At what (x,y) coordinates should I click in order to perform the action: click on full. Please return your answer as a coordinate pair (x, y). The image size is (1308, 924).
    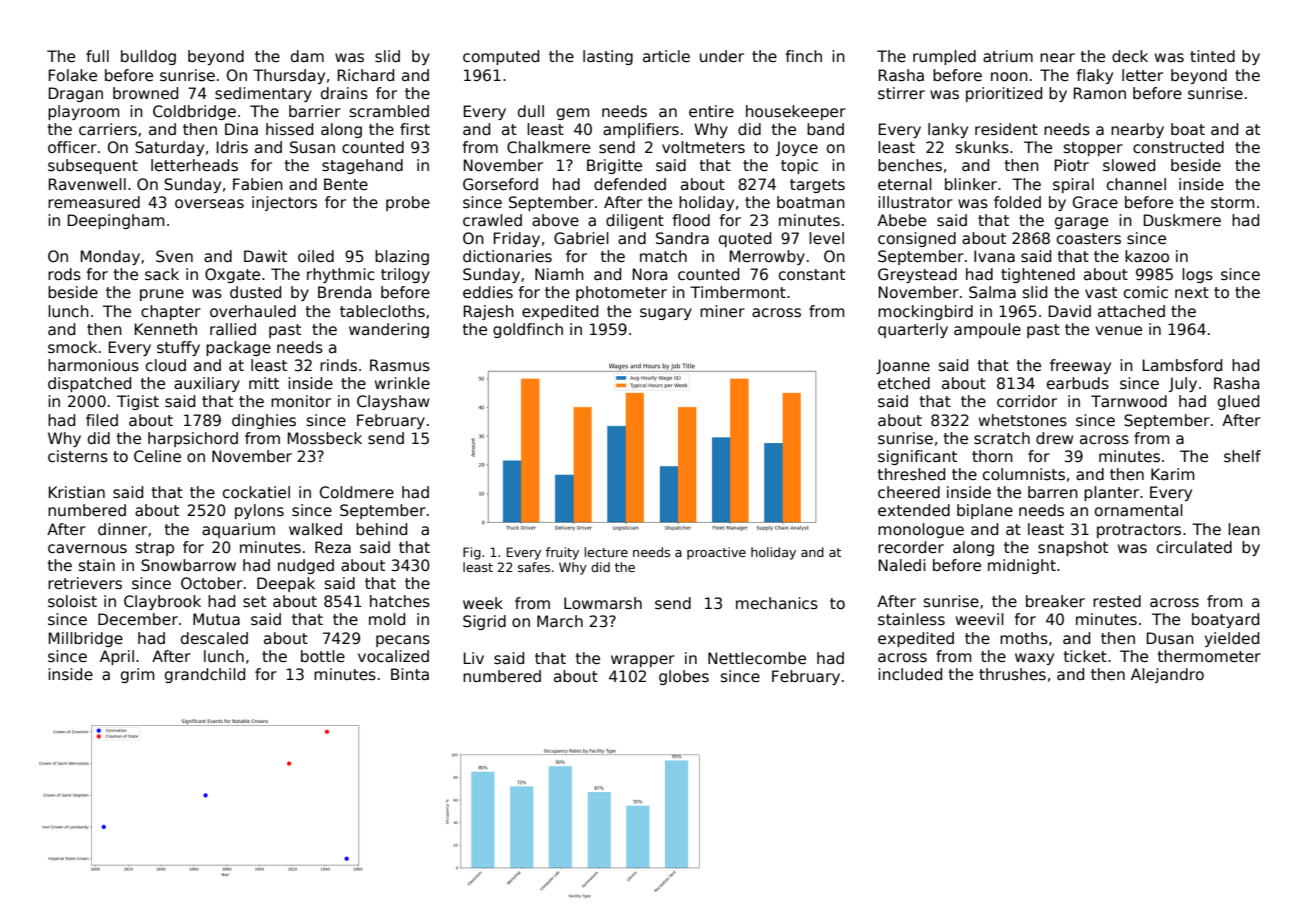
    Looking at the image, I should click on (97, 56).
